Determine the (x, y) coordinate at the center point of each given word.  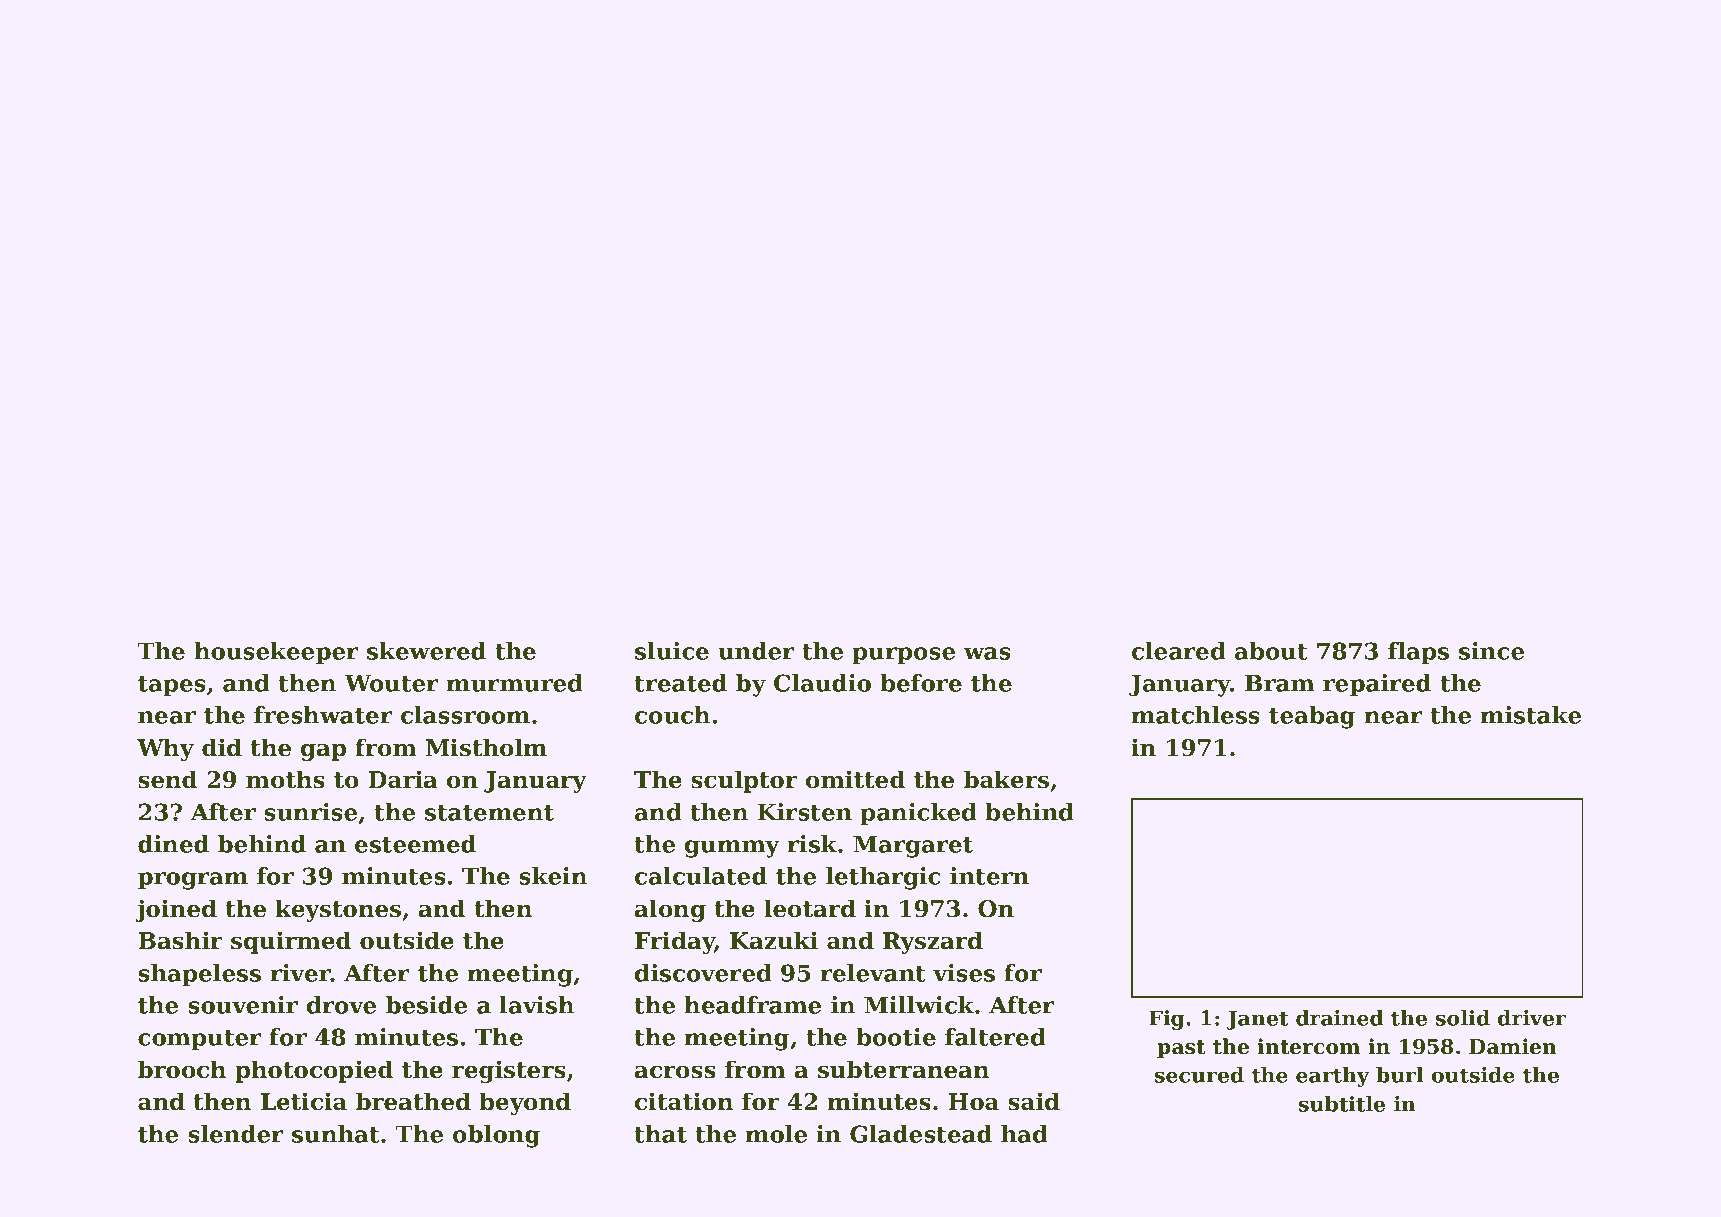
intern (989, 876)
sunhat (336, 1134)
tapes (172, 686)
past (1181, 1049)
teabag (1312, 717)
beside (426, 1005)
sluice (672, 651)
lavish (537, 1005)
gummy (732, 849)
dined (173, 844)
